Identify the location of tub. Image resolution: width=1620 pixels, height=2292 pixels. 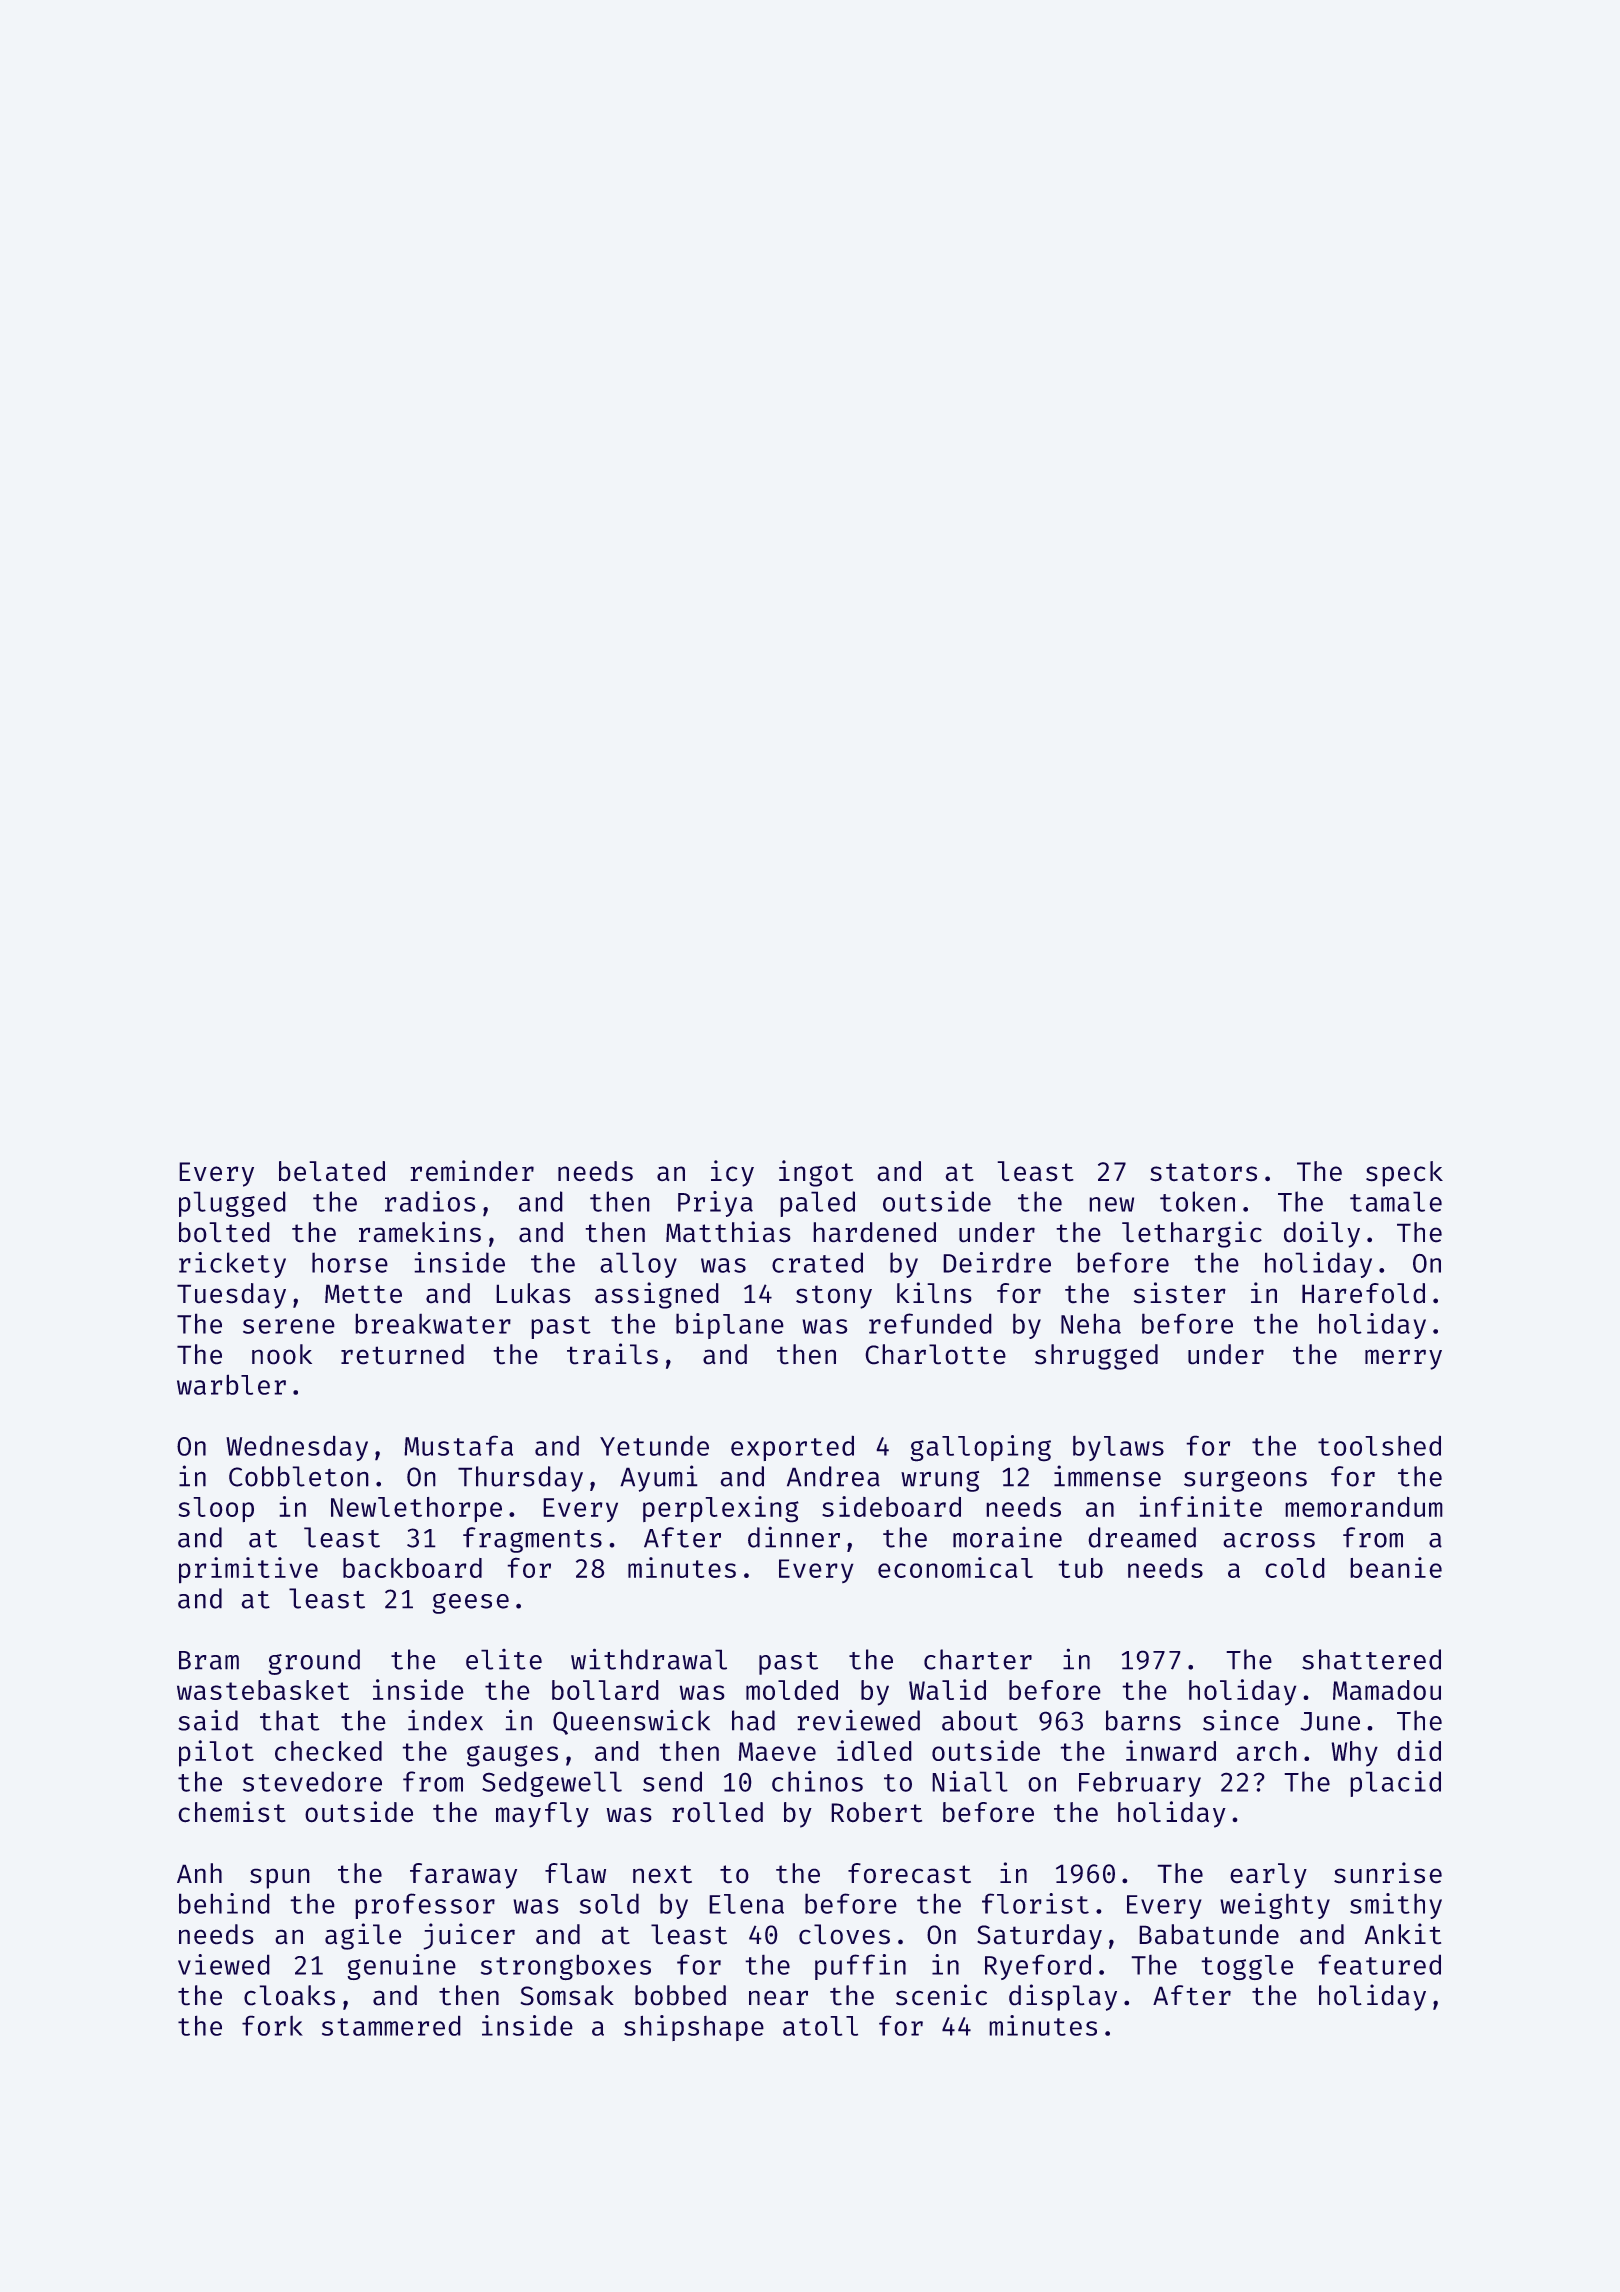
(1080, 1568).
